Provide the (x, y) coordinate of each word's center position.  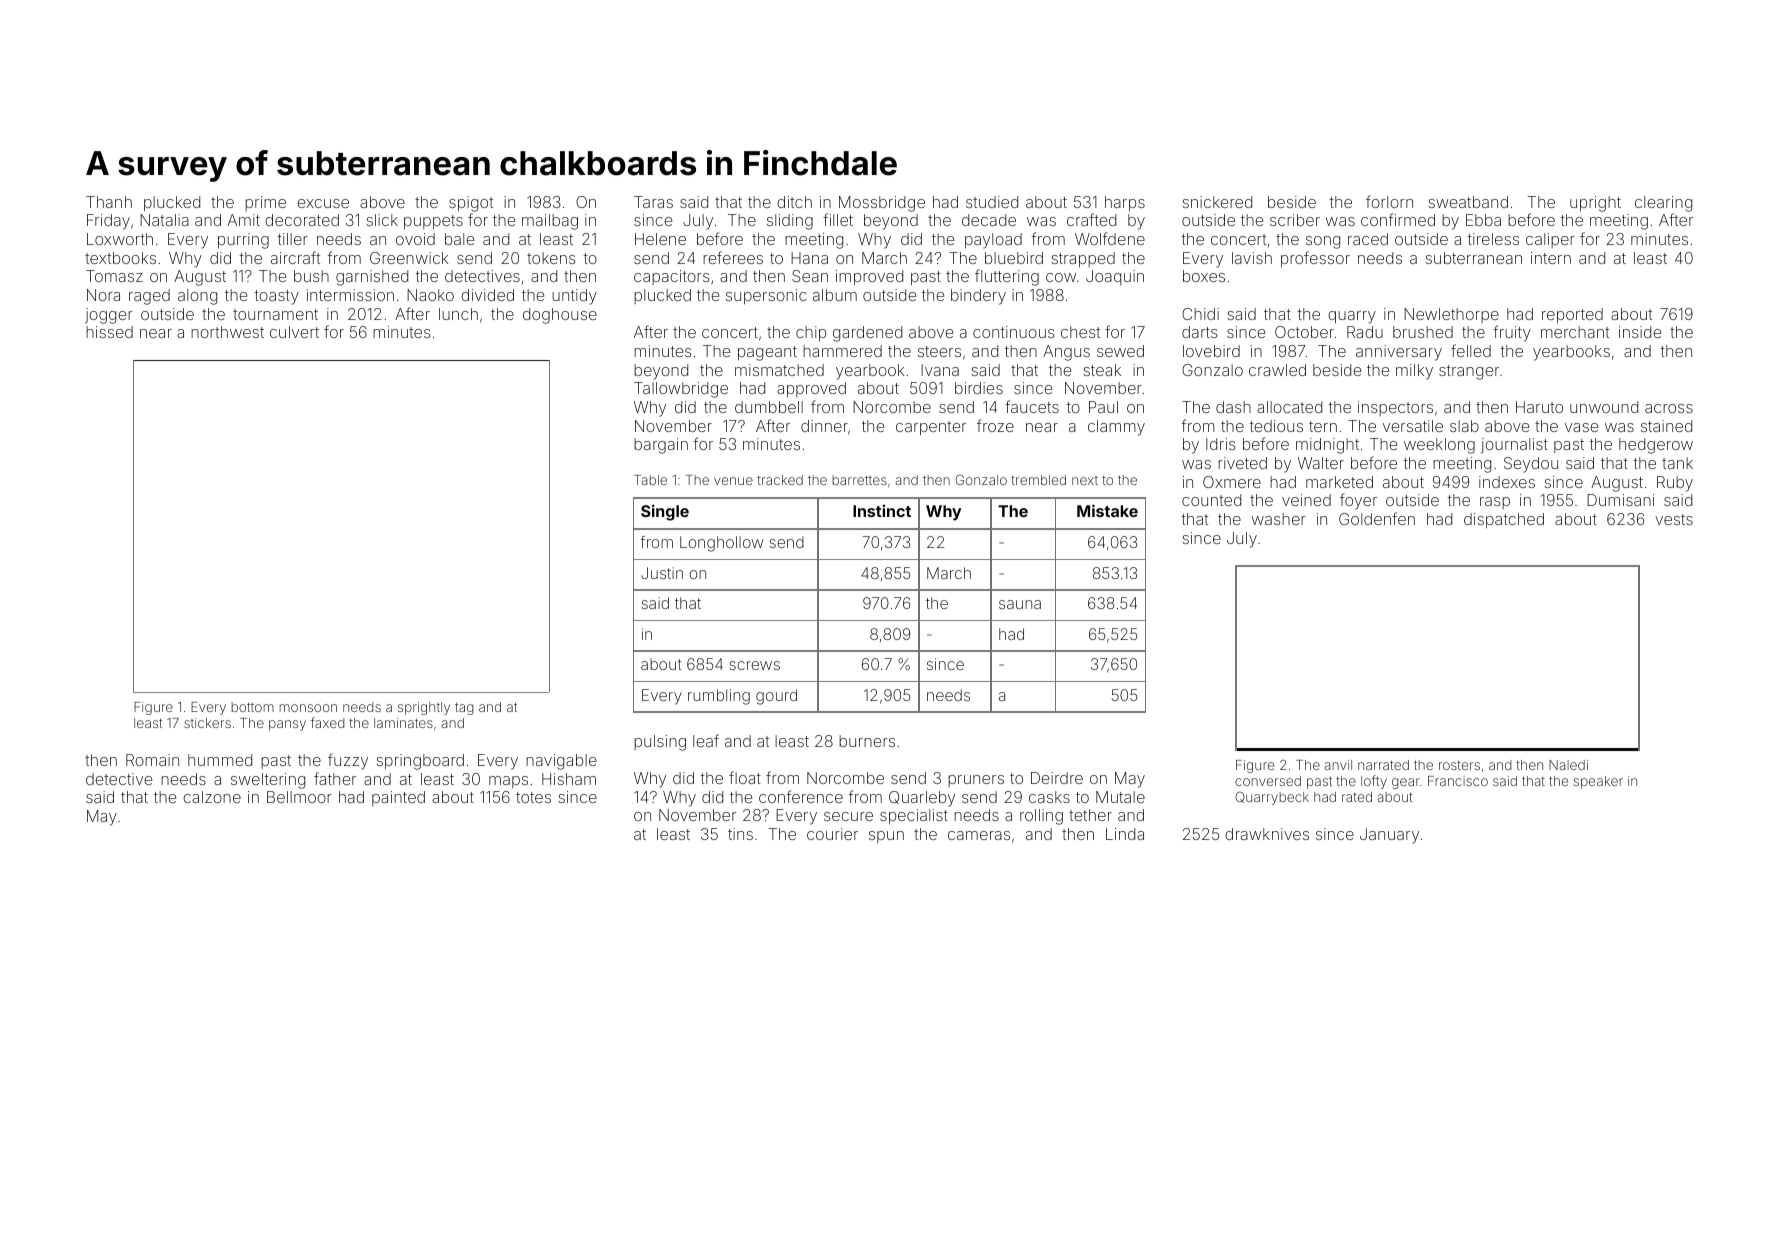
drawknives (1267, 834)
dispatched (1504, 520)
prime (265, 203)
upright (1595, 204)
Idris (1221, 444)
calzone (212, 797)
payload (993, 241)
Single (665, 513)
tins (740, 834)
